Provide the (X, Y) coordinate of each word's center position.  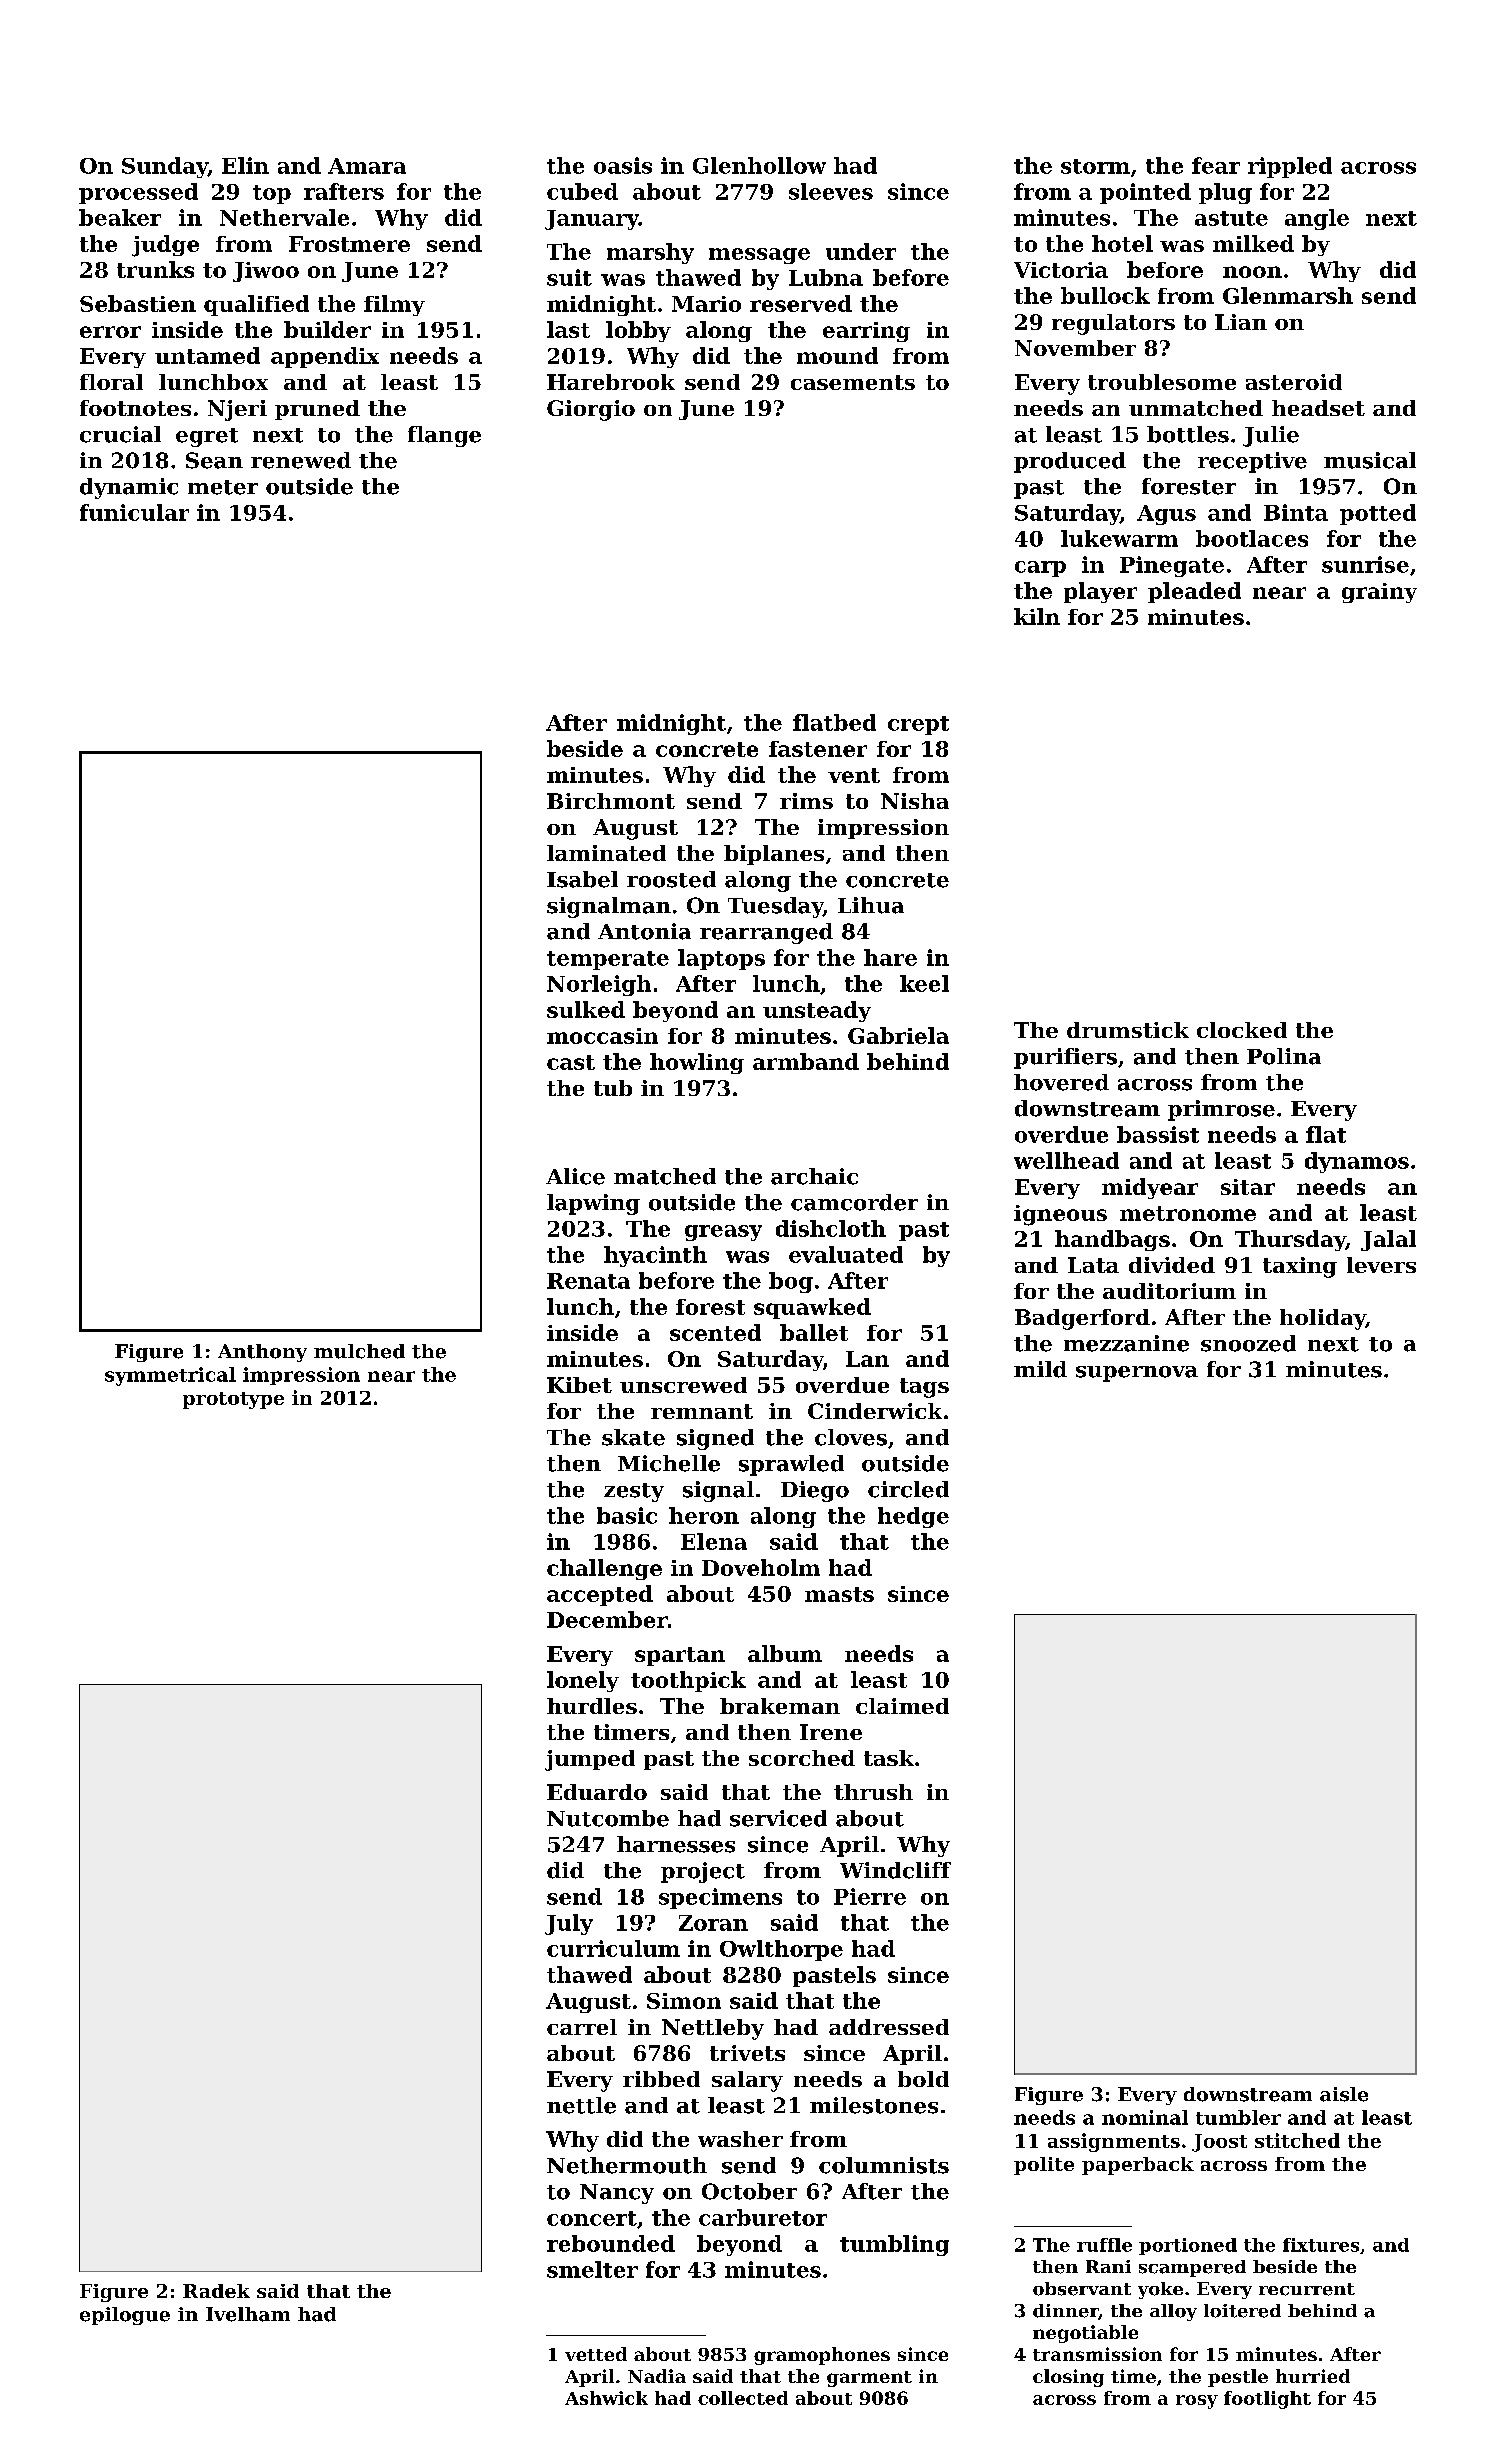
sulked (586, 1009)
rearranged (766, 933)
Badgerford (1082, 1319)
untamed (207, 355)
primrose (1221, 1110)
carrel (582, 2027)
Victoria (1061, 270)
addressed (889, 2027)
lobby (638, 331)
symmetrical (170, 1376)
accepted (600, 1595)
